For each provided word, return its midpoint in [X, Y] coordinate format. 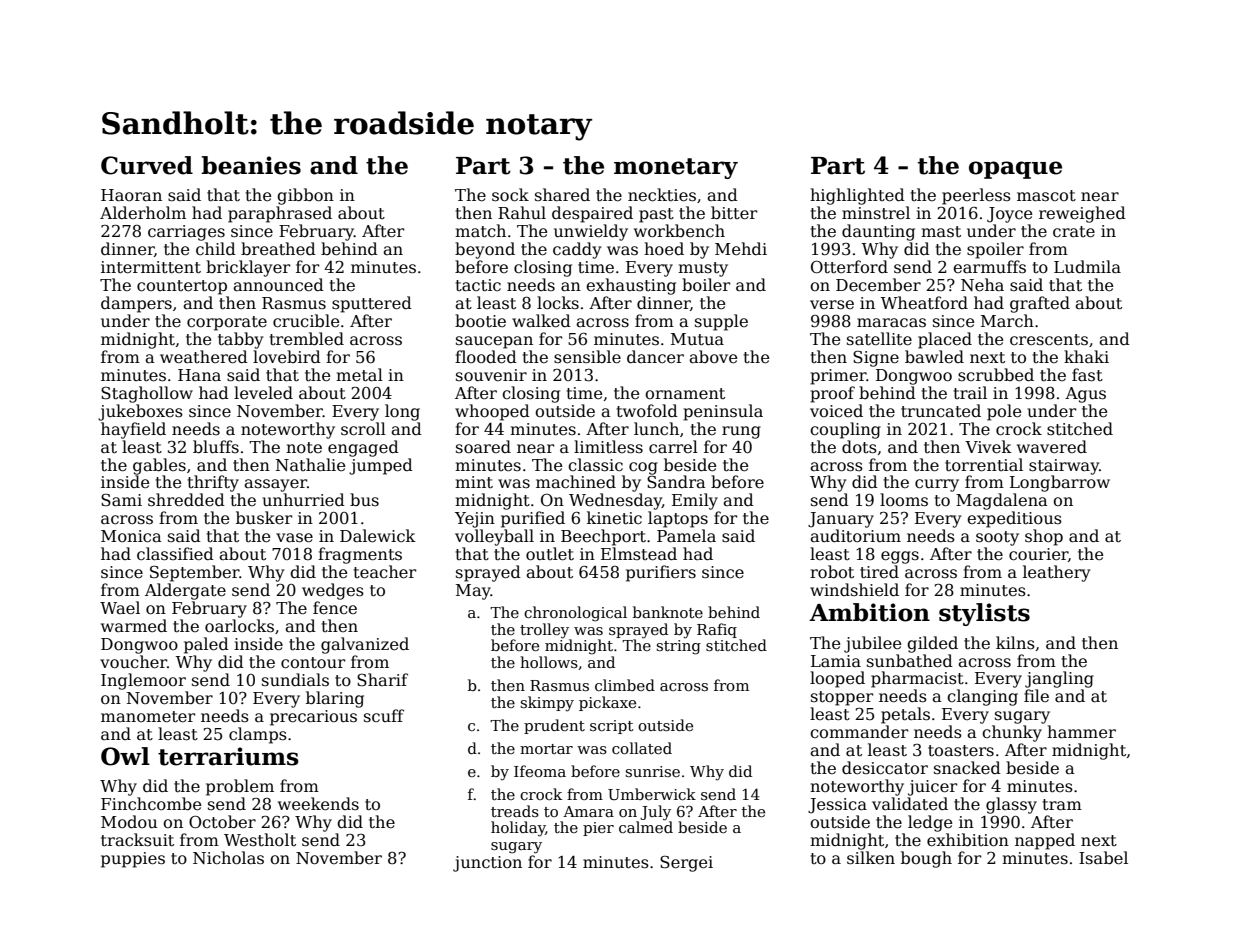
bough [926, 859]
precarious [313, 718]
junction [487, 864]
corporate [227, 323]
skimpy [547, 704]
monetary [676, 168]
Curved [147, 165]
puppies [133, 860]
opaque [1015, 170]
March [1007, 321]
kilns [1015, 642]
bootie [480, 321]
